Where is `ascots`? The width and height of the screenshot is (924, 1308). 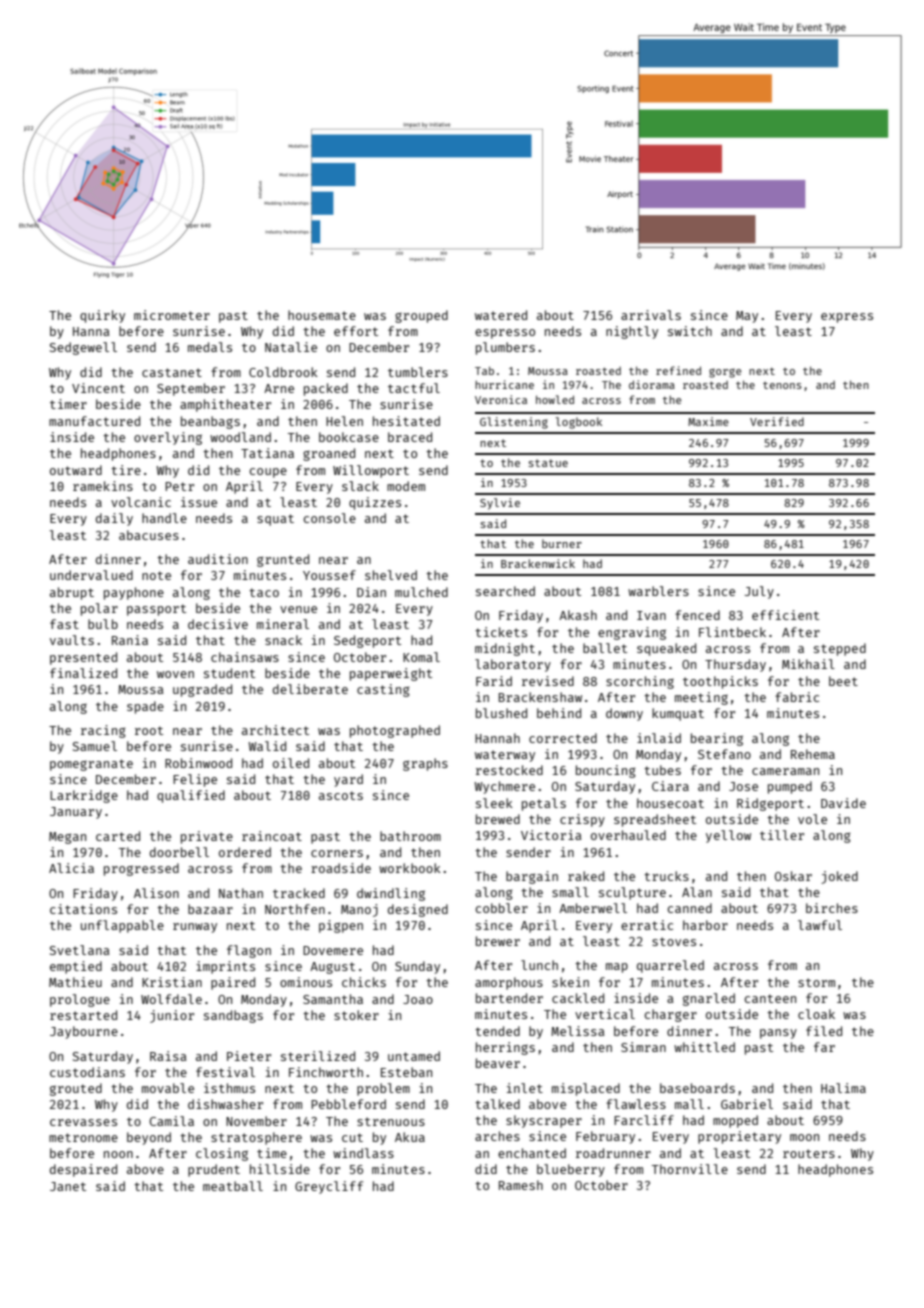 ascots is located at coordinates (341, 795).
